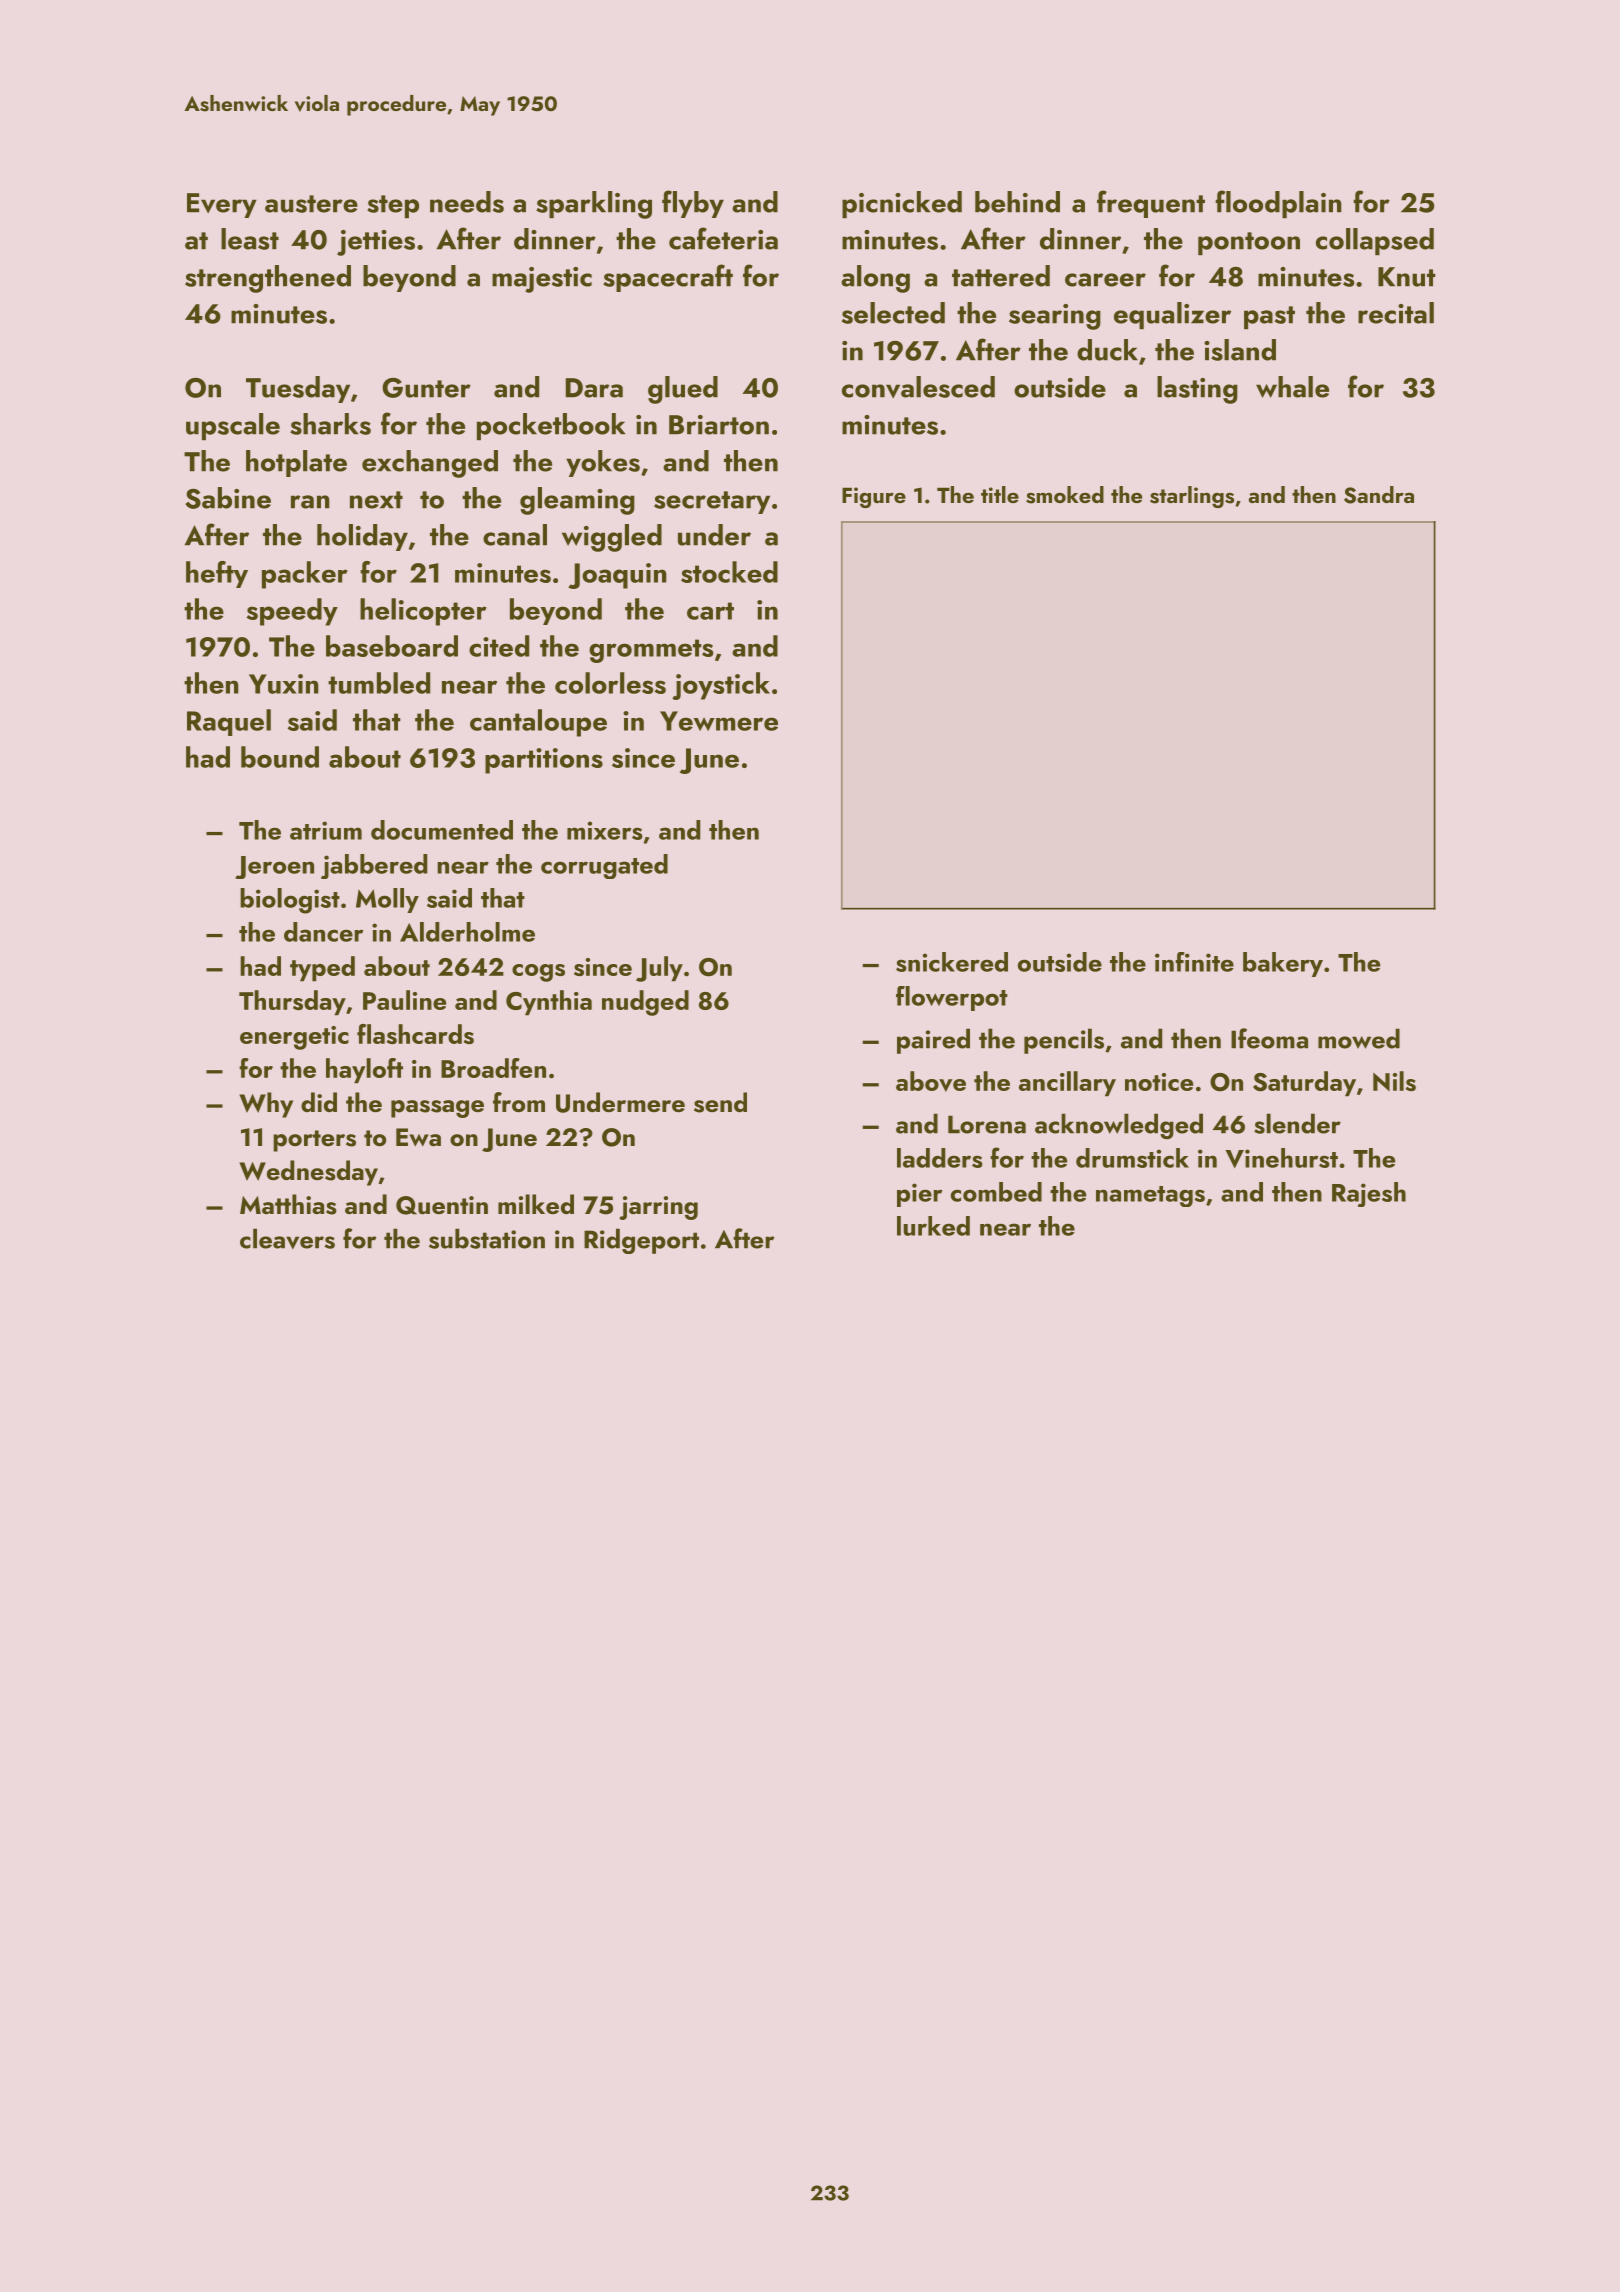  I want to click on picnicked, so click(902, 204).
